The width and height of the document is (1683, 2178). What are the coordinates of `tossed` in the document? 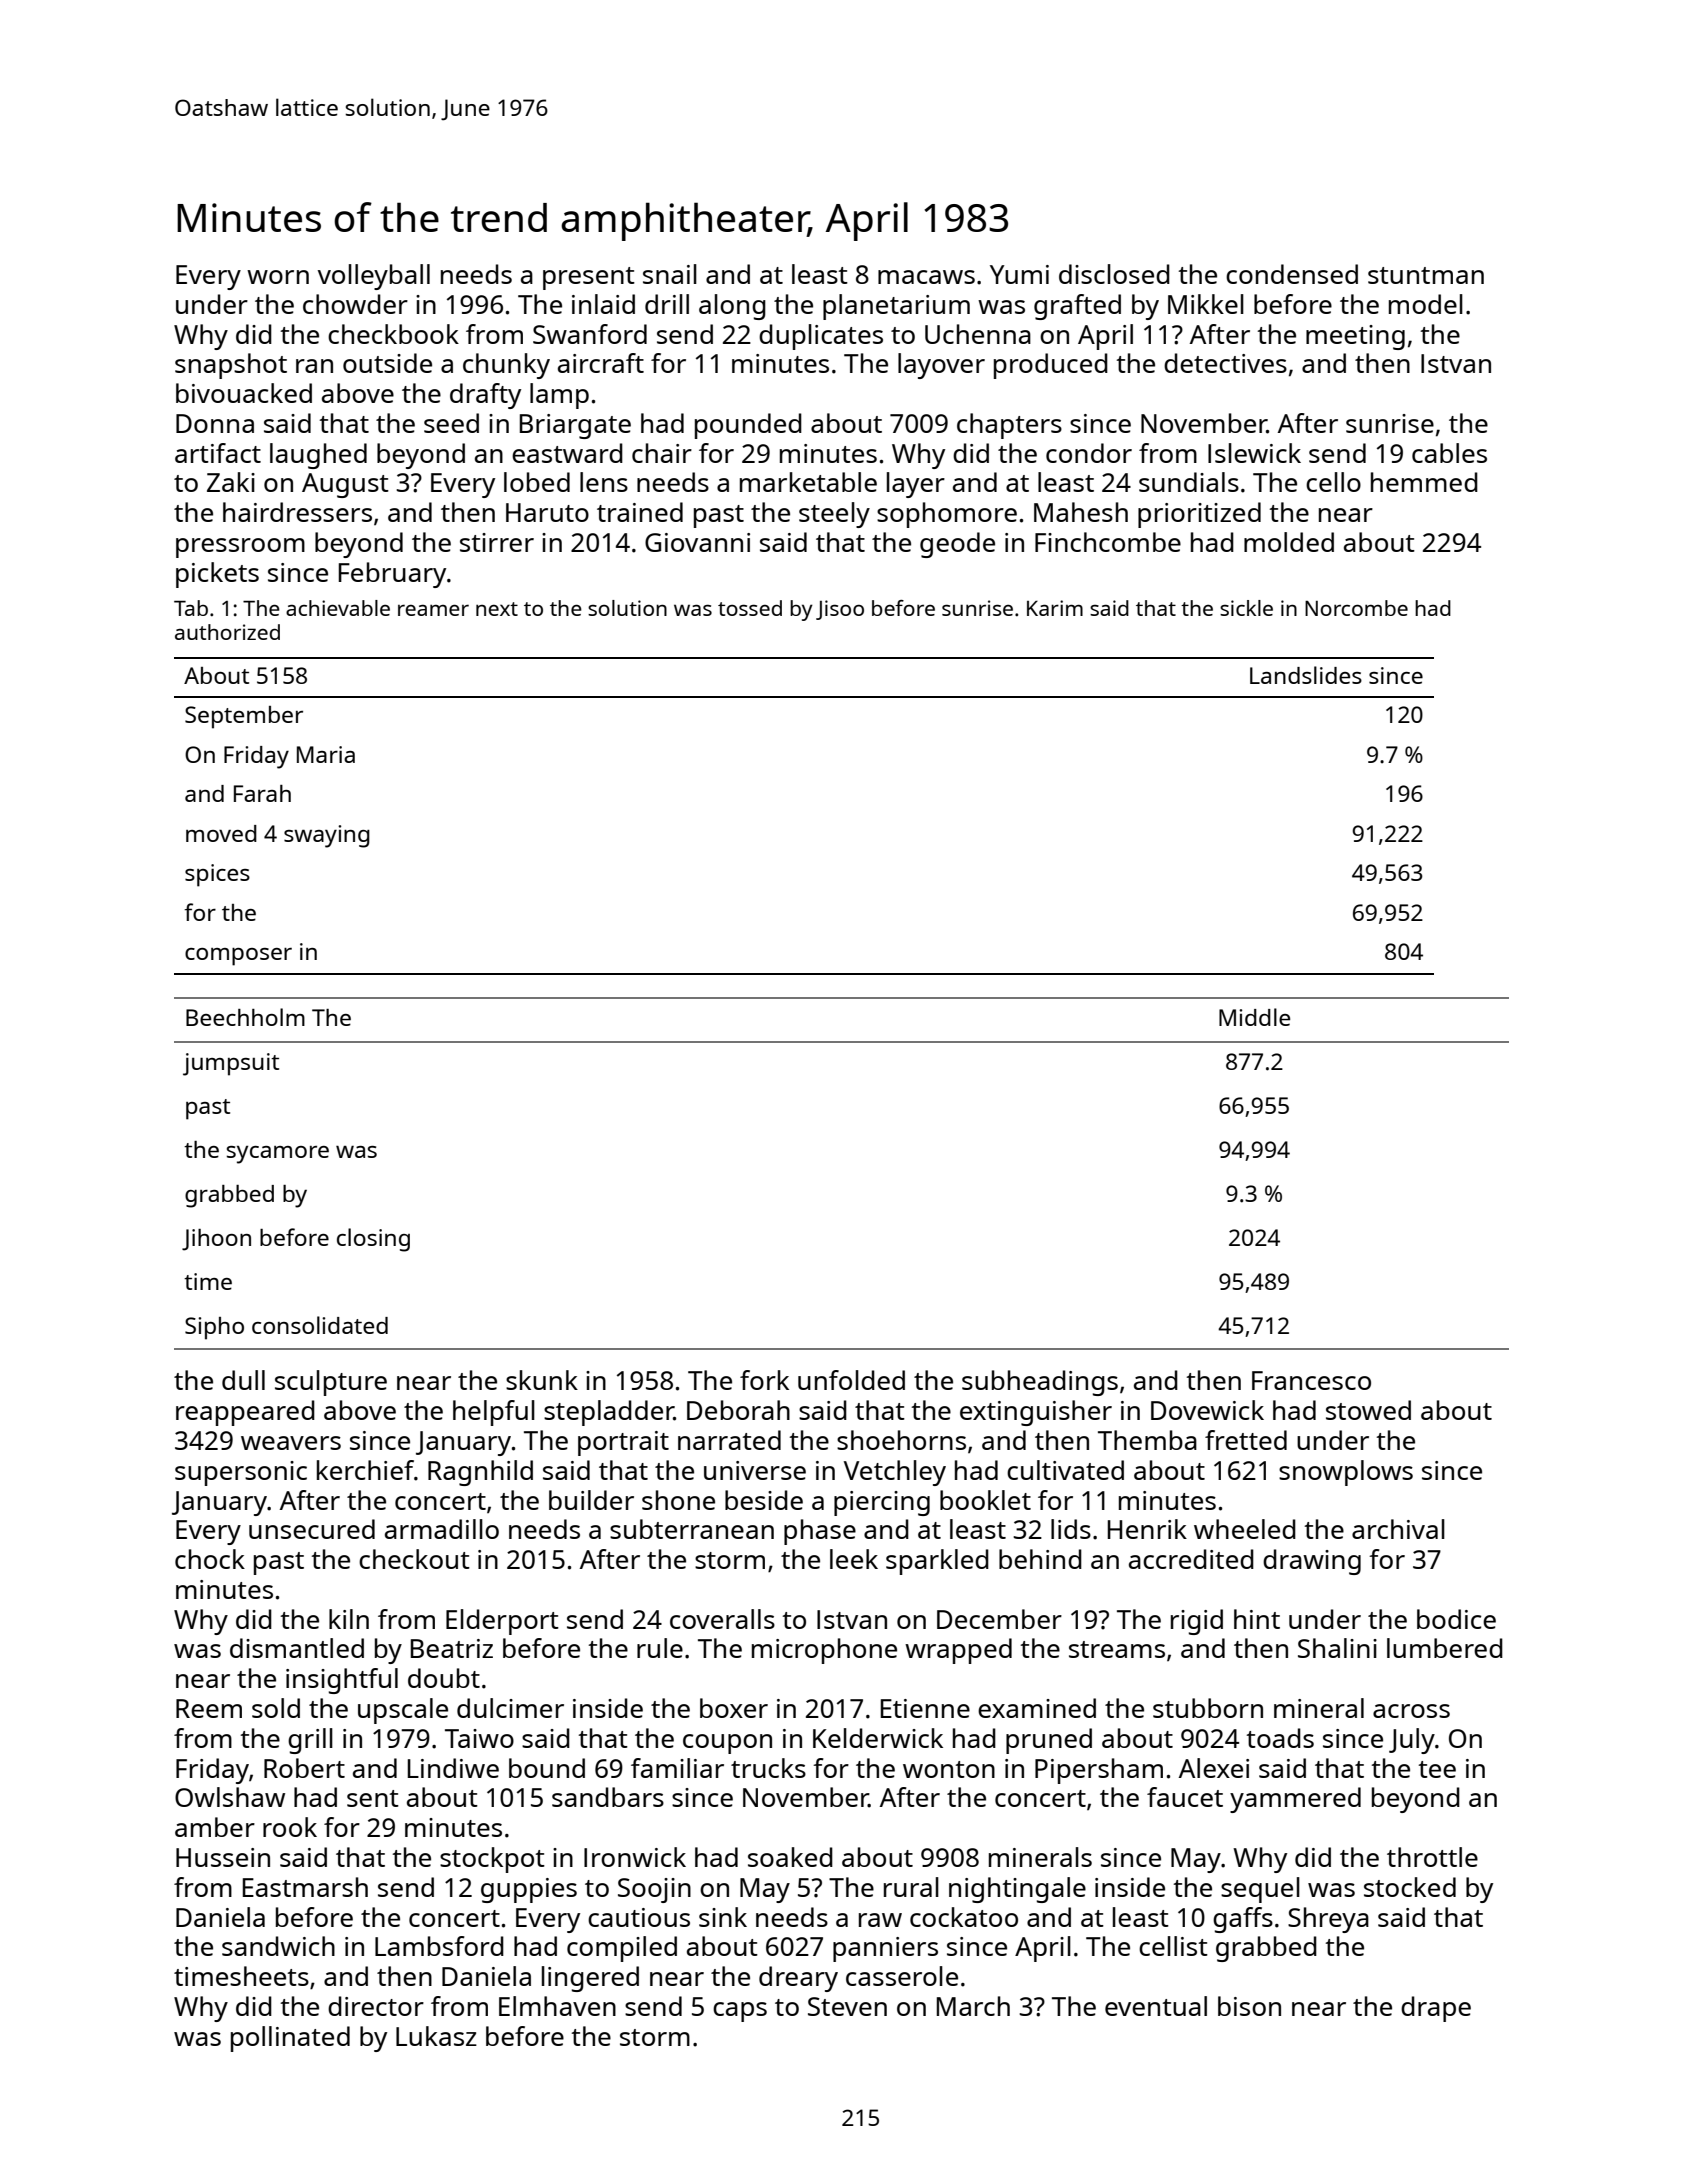 It's located at (750, 608).
